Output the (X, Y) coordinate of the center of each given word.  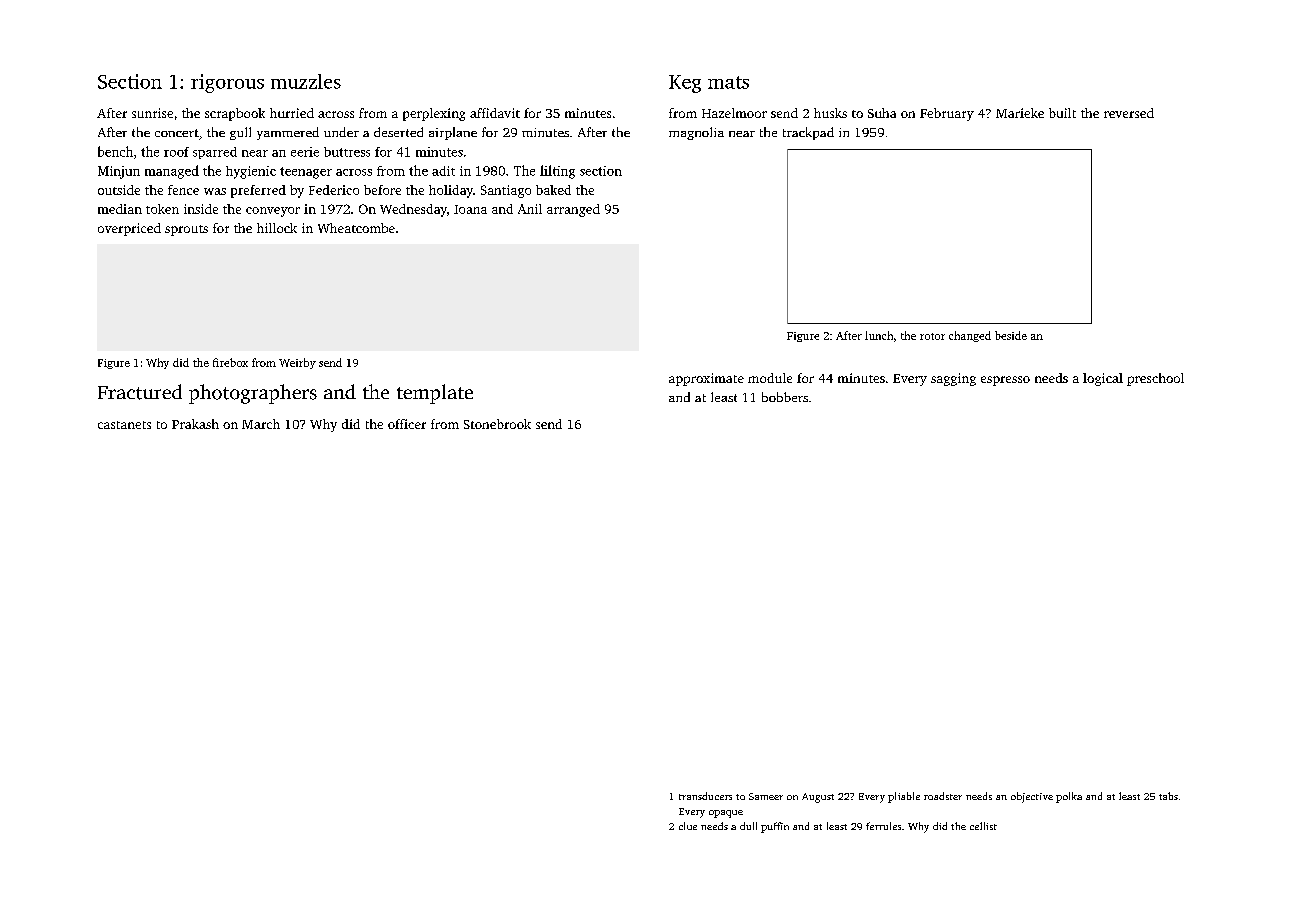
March (261, 424)
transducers (705, 796)
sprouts (186, 230)
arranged (573, 210)
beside (1011, 335)
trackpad (808, 133)
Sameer (766, 796)
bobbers (785, 397)
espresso (1005, 381)
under (341, 132)
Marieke (1020, 113)
